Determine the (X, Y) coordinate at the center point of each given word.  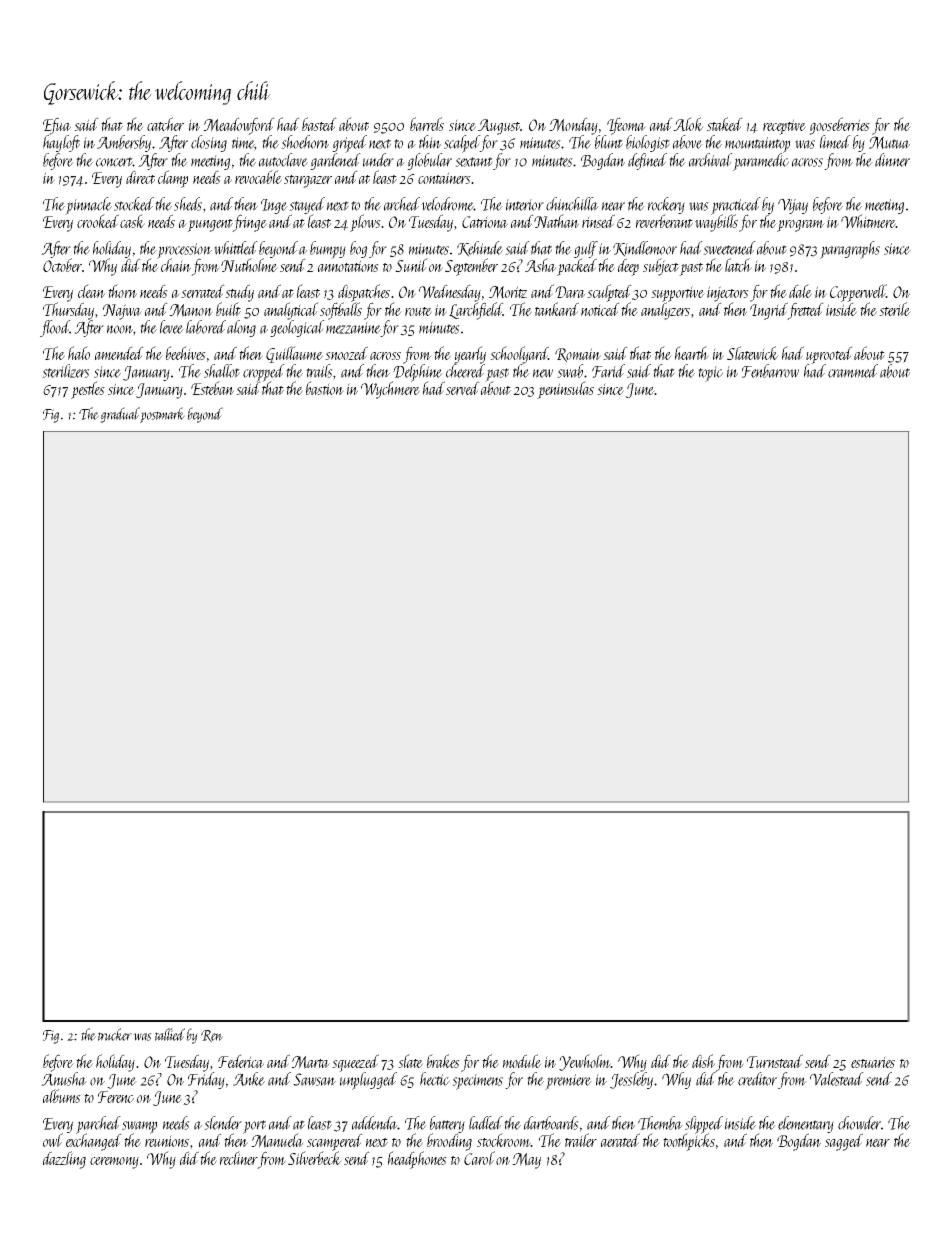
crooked (98, 221)
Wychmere (390, 390)
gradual (120, 415)
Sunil (411, 265)
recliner (239, 1158)
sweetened (729, 248)
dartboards (551, 1123)
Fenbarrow (770, 371)
